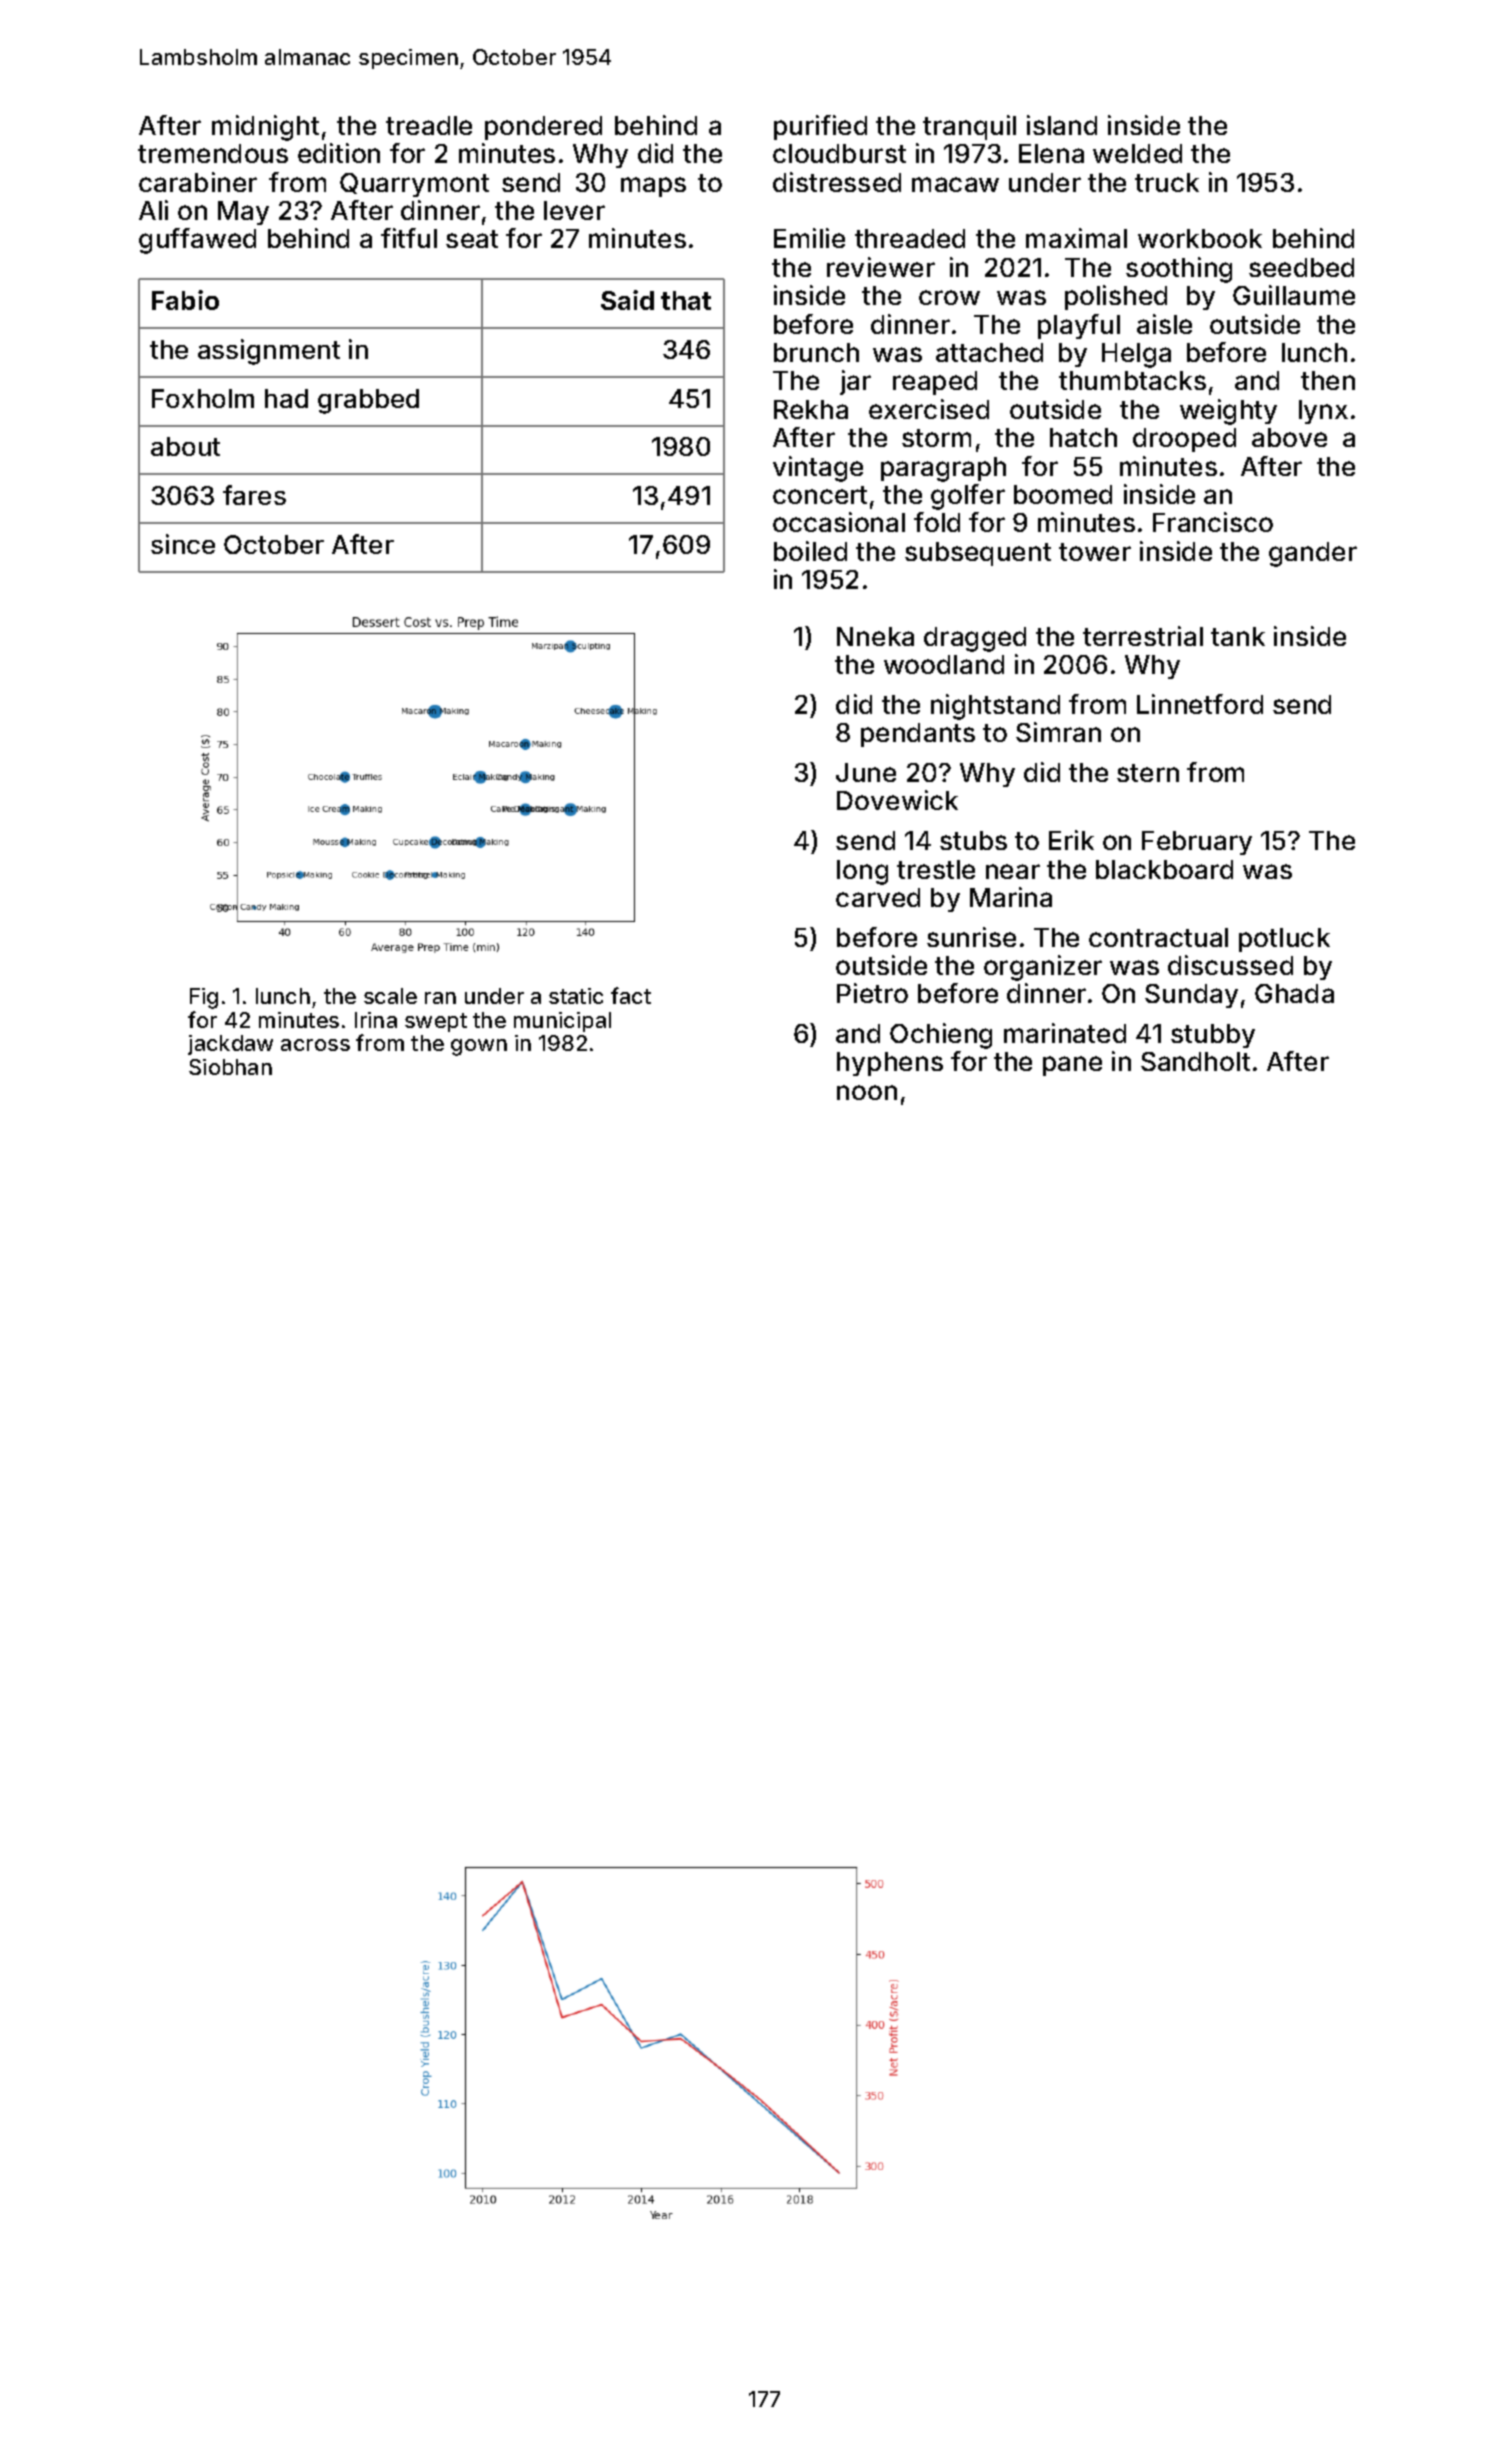  I want to click on organizer, so click(1043, 968).
